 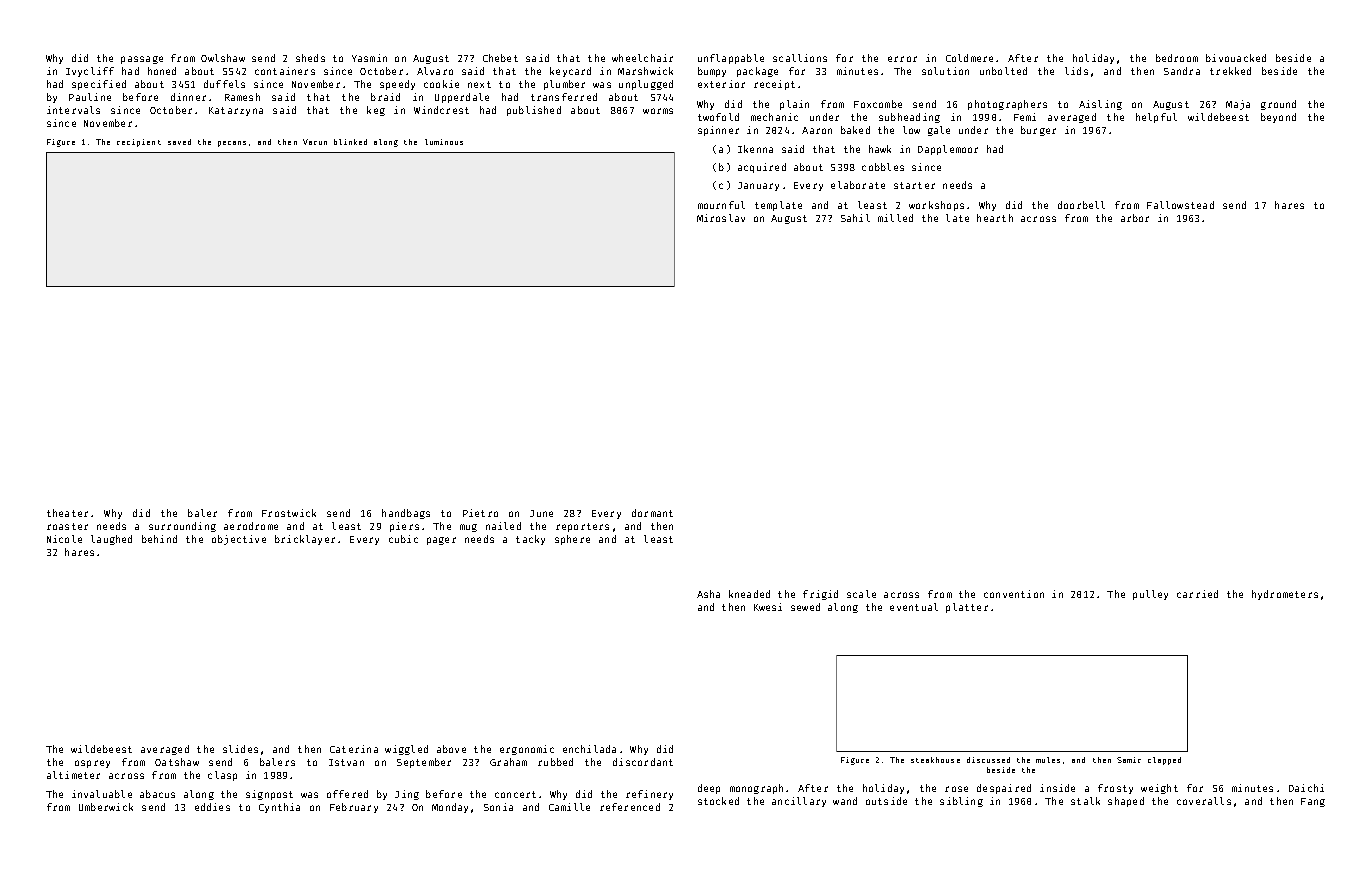 I want to click on mournful, so click(x=721, y=205).
